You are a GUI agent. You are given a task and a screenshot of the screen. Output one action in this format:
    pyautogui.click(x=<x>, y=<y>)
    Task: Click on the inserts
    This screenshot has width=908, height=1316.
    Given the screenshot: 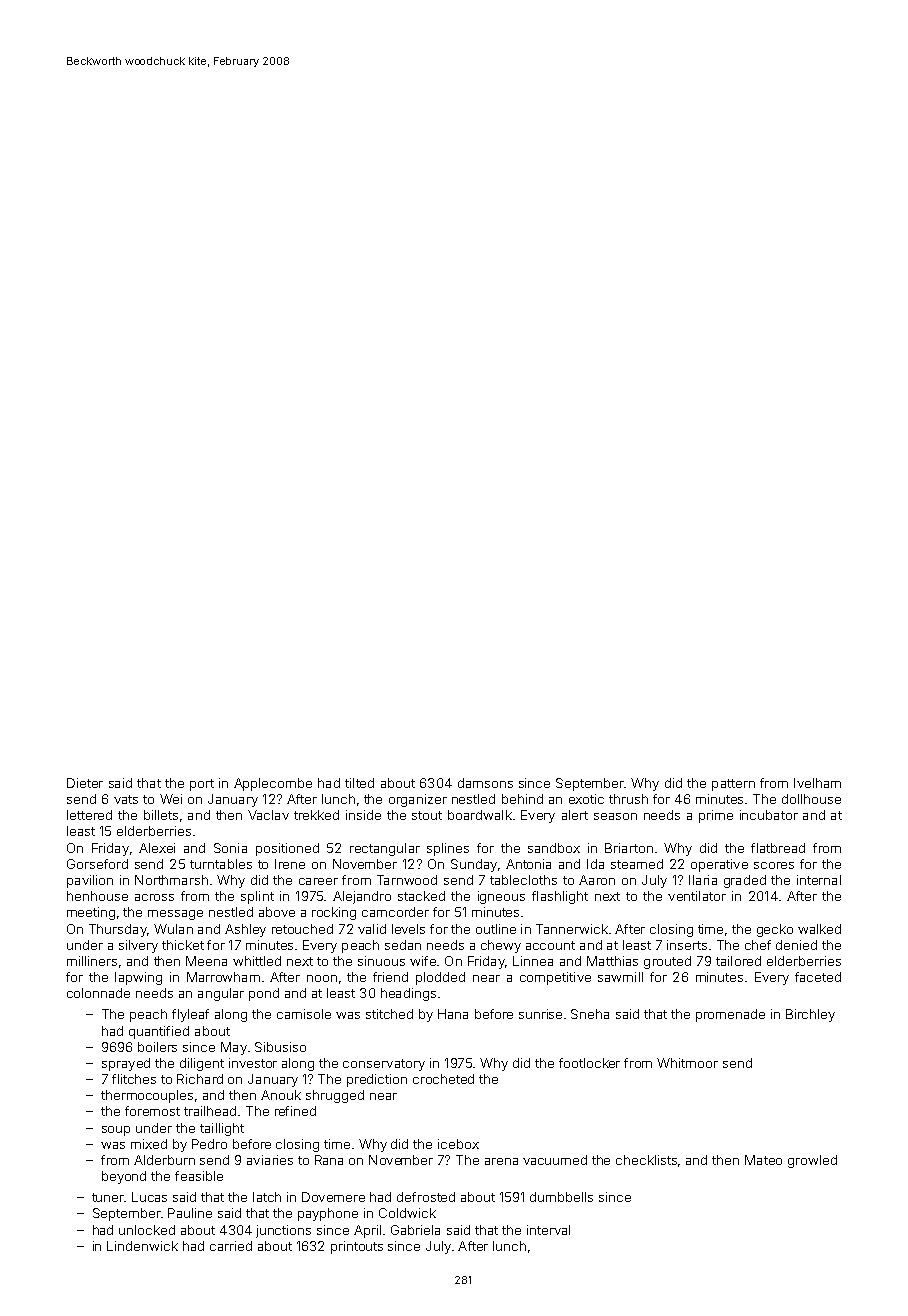 What is the action you would take?
    pyautogui.click(x=687, y=945)
